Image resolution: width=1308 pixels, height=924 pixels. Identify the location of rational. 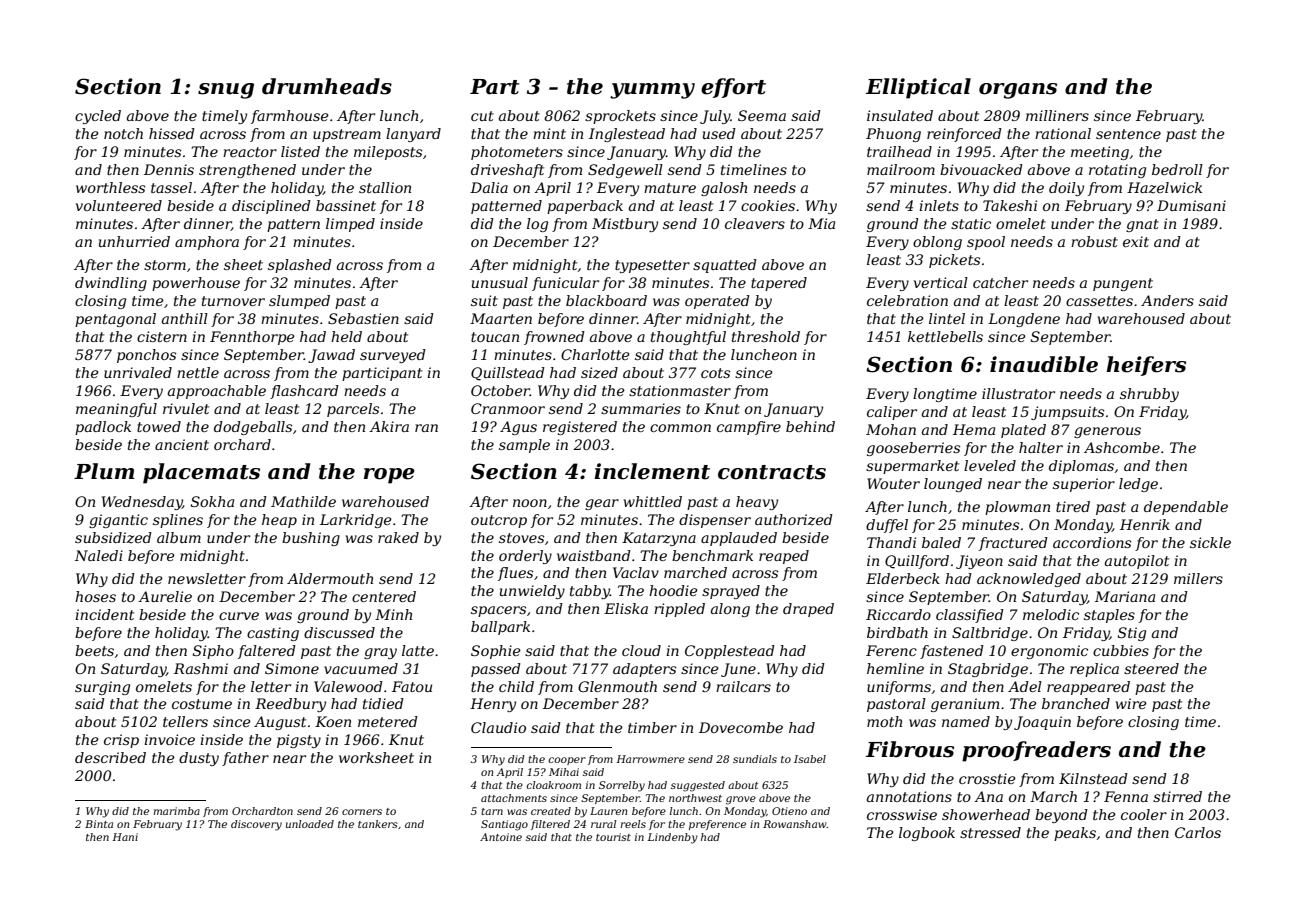
(1063, 133).
